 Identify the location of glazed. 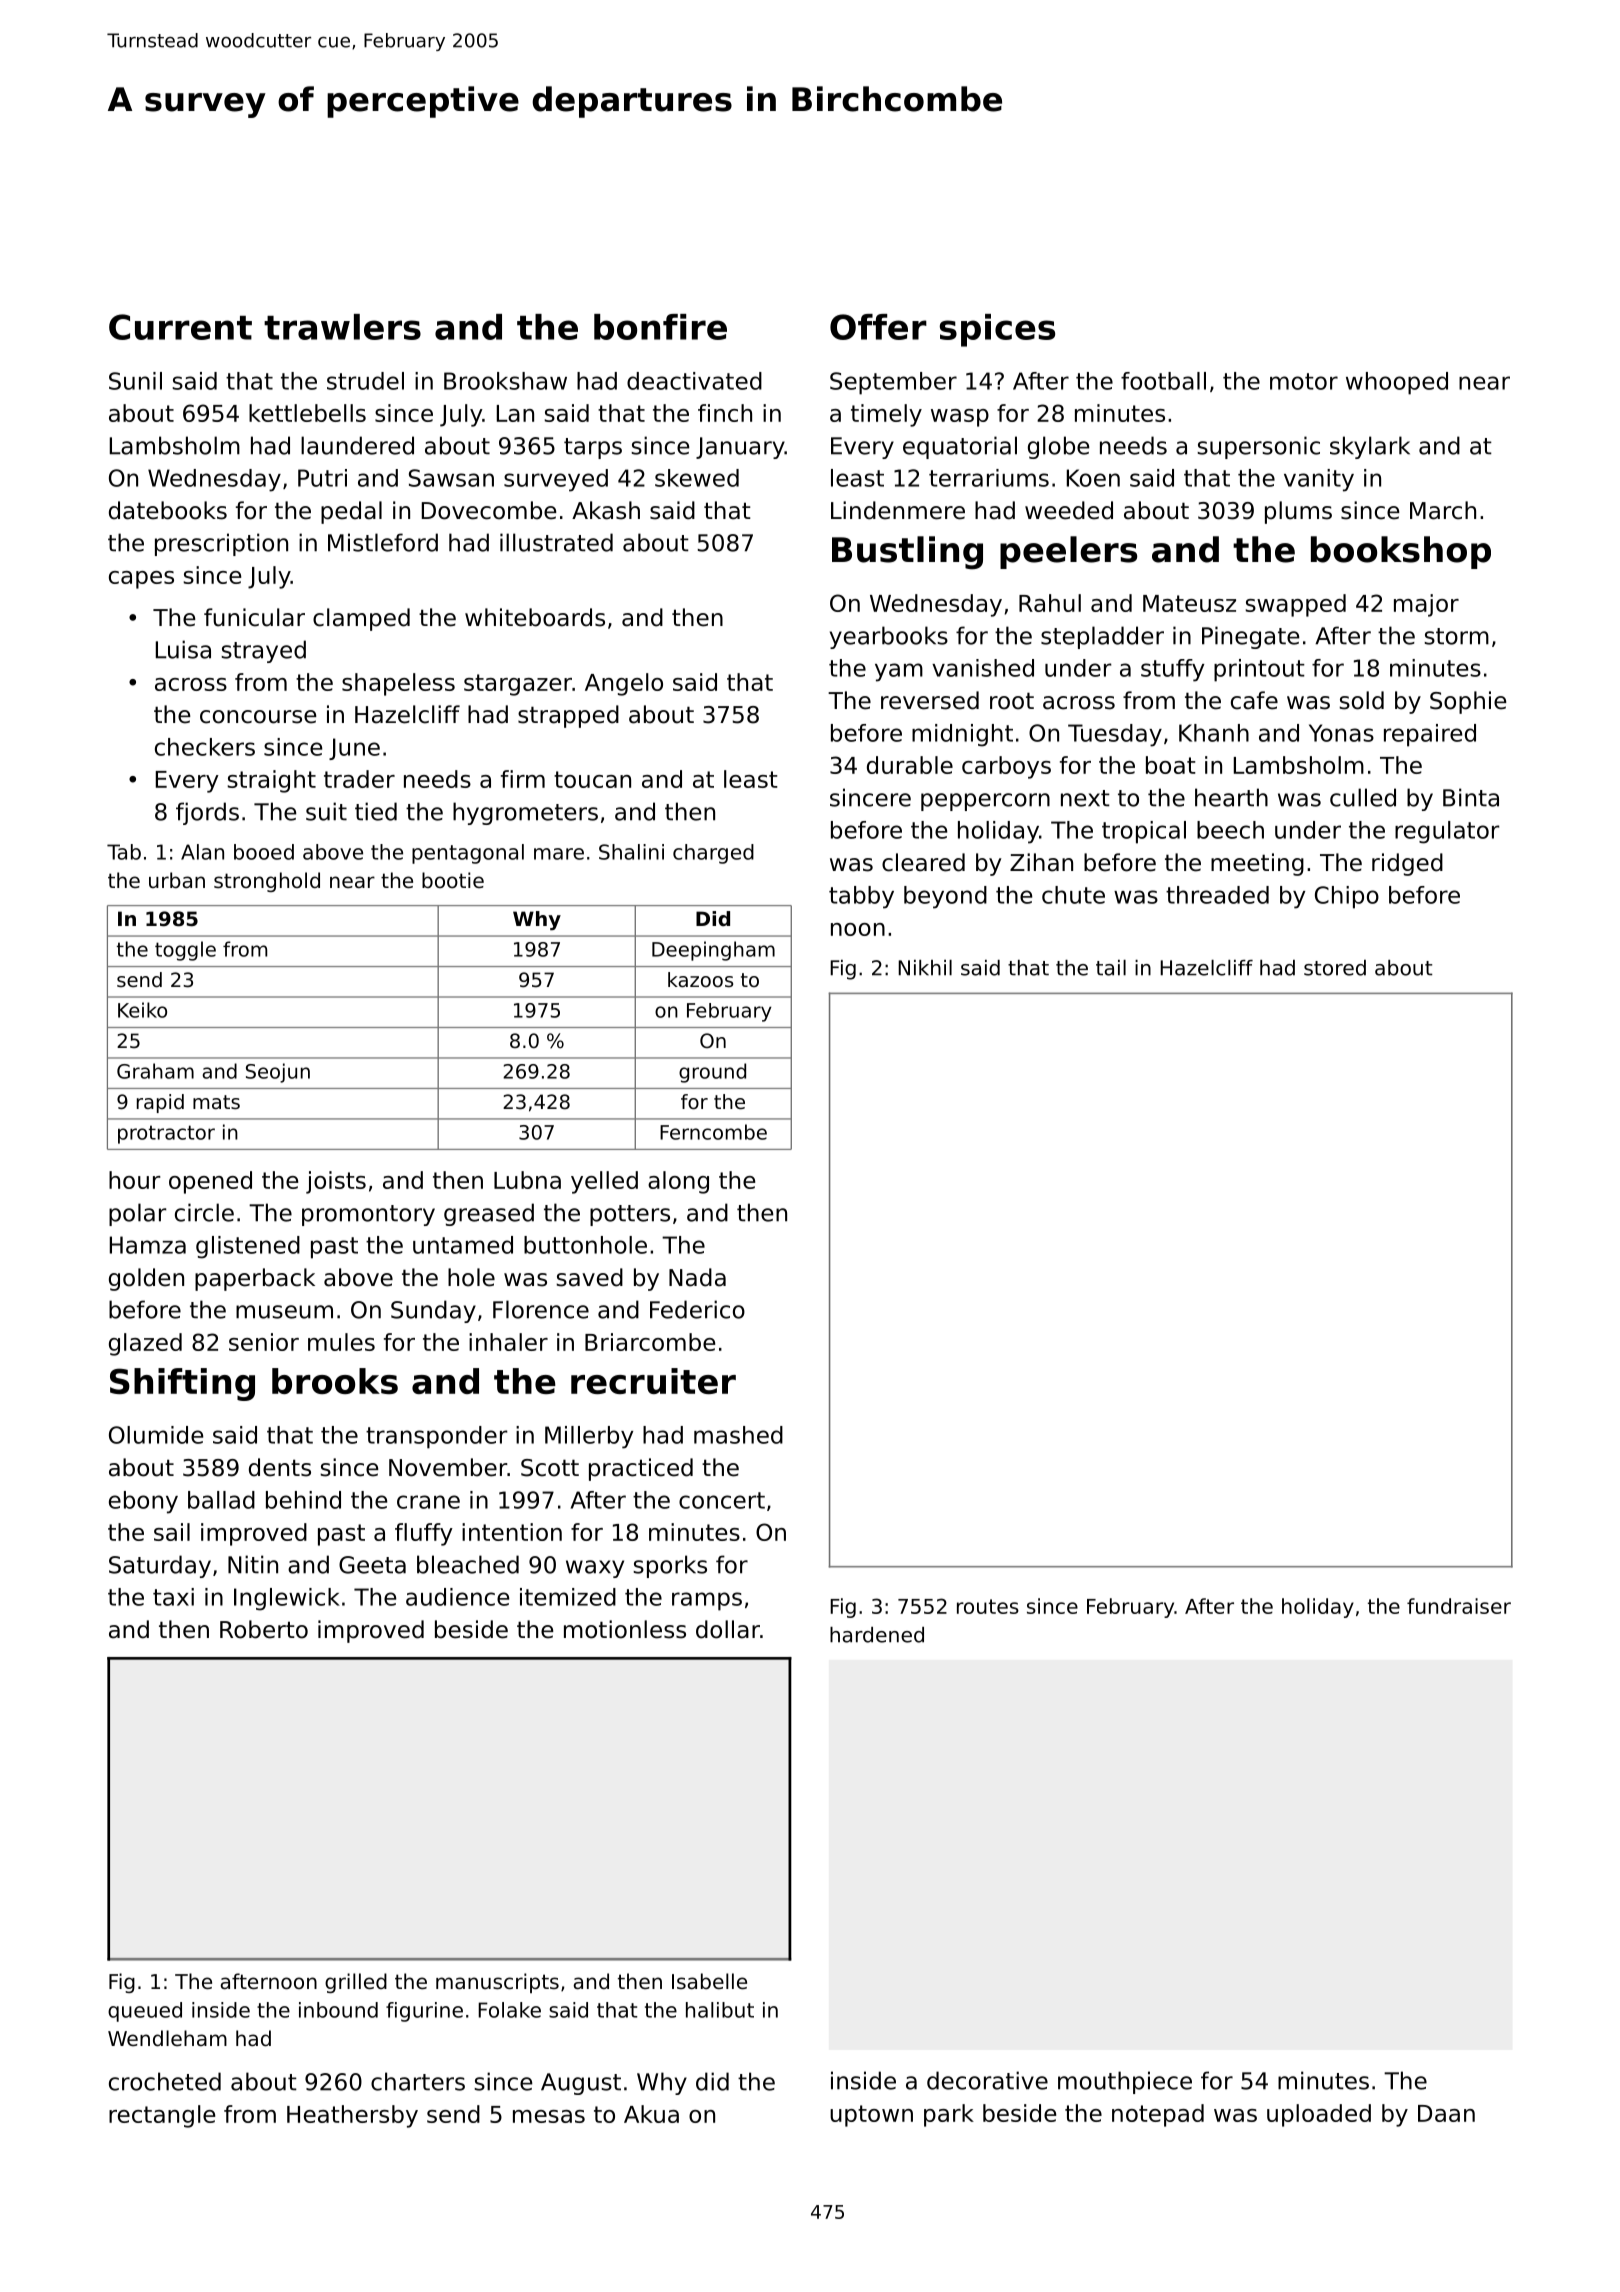
(145, 1344).
